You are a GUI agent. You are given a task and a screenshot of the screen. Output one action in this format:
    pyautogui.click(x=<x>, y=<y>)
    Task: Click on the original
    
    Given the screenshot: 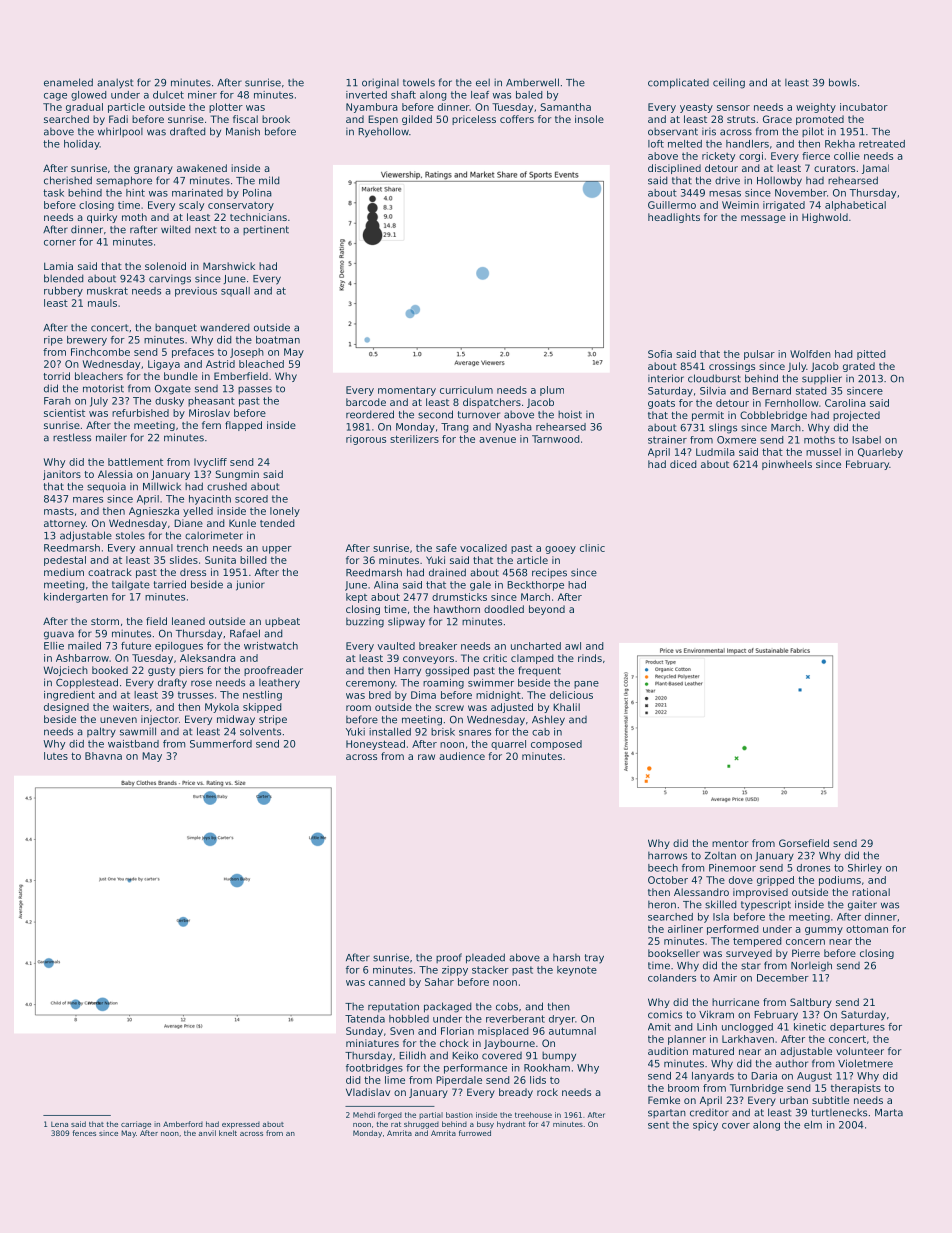 What is the action you would take?
    pyautogui.click(x=380, y=83)
